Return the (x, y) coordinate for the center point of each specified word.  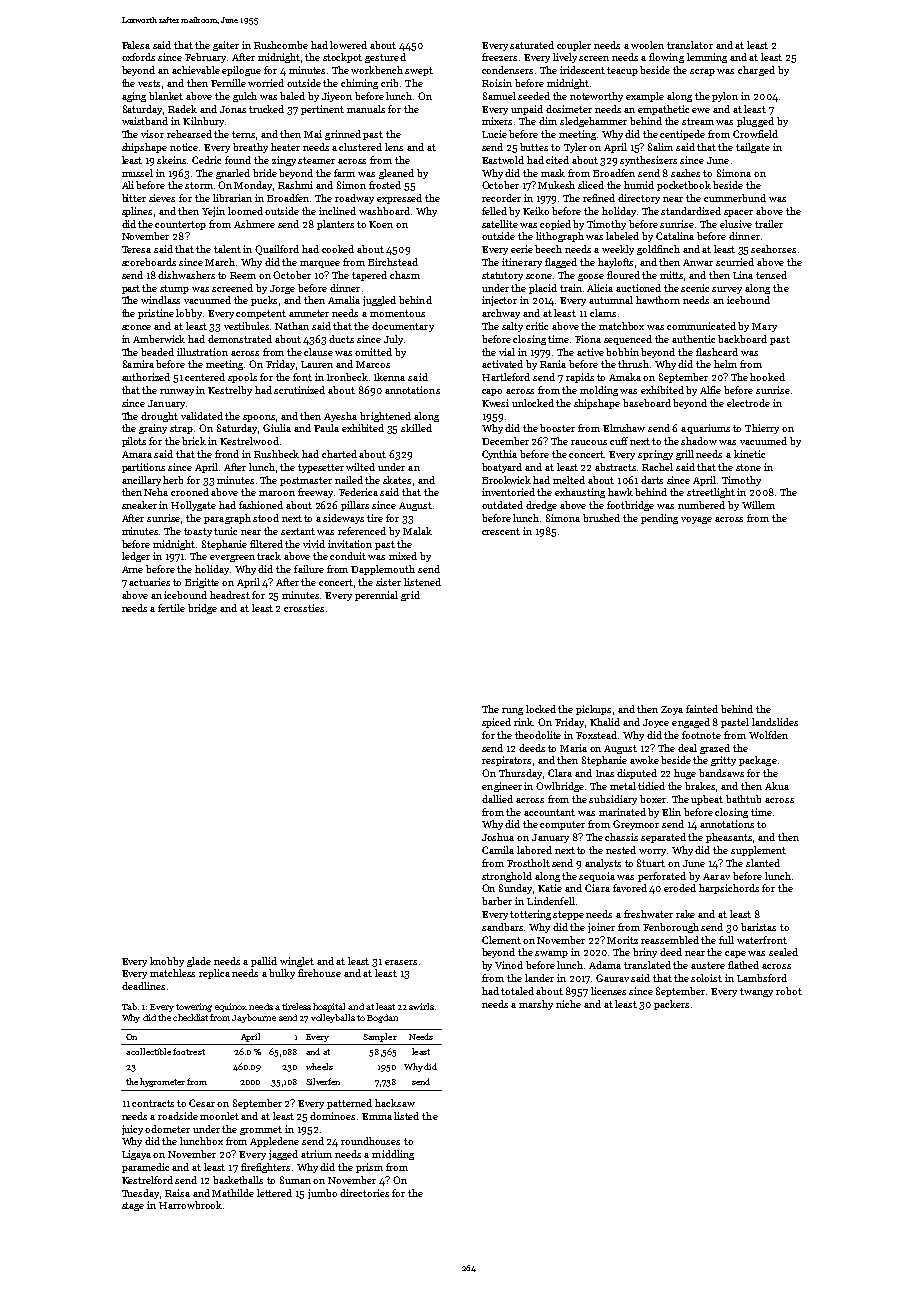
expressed (399, 199)
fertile (171, 608)
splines (137, 212)
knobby (167, 962)
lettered (274, 1193)
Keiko (536, 211)
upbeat (707, 800)
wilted (360, 467)
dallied (497, 799)
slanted (763, 863)
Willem (758, 505)
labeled (622, 236)
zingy (284, 161)
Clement (501, 940)
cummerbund (735, 198)
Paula (326, 428)
